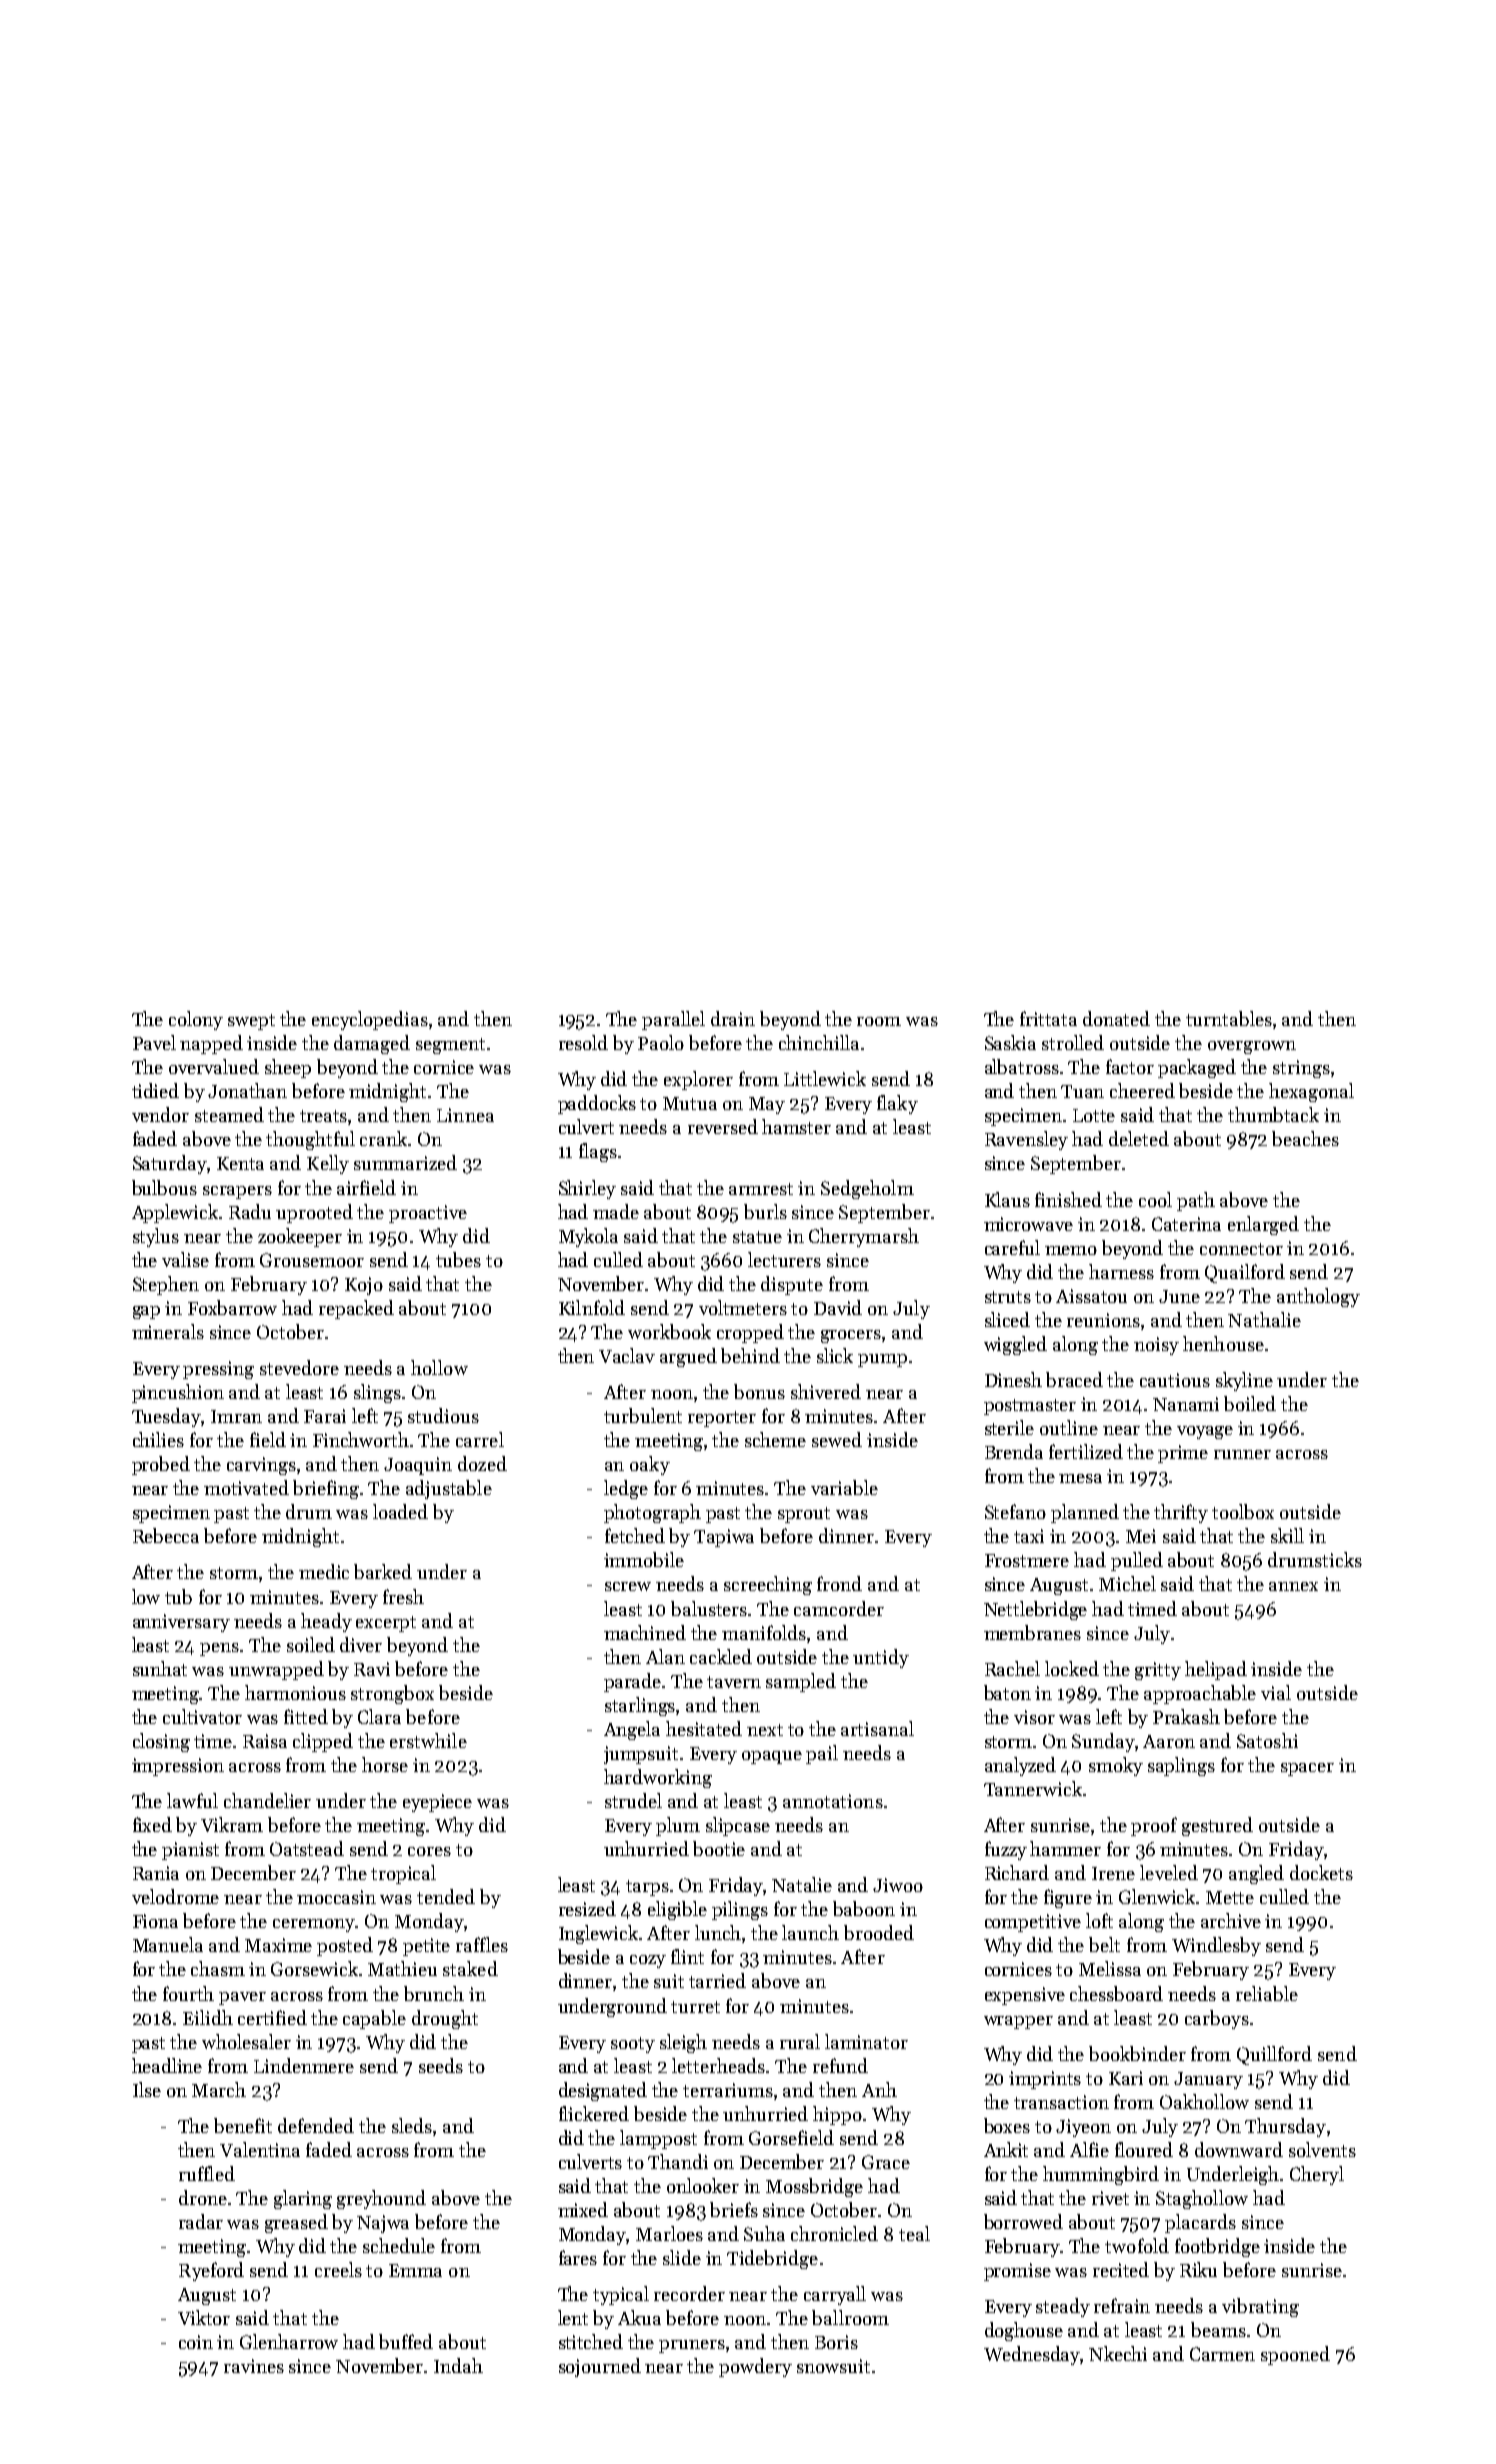 The width and height of the screenshot is (1496, 2464). What do you see at coordinates (412, 2125) in the screenshot?
I see `sleds` at bounding box center [412, 2125].
